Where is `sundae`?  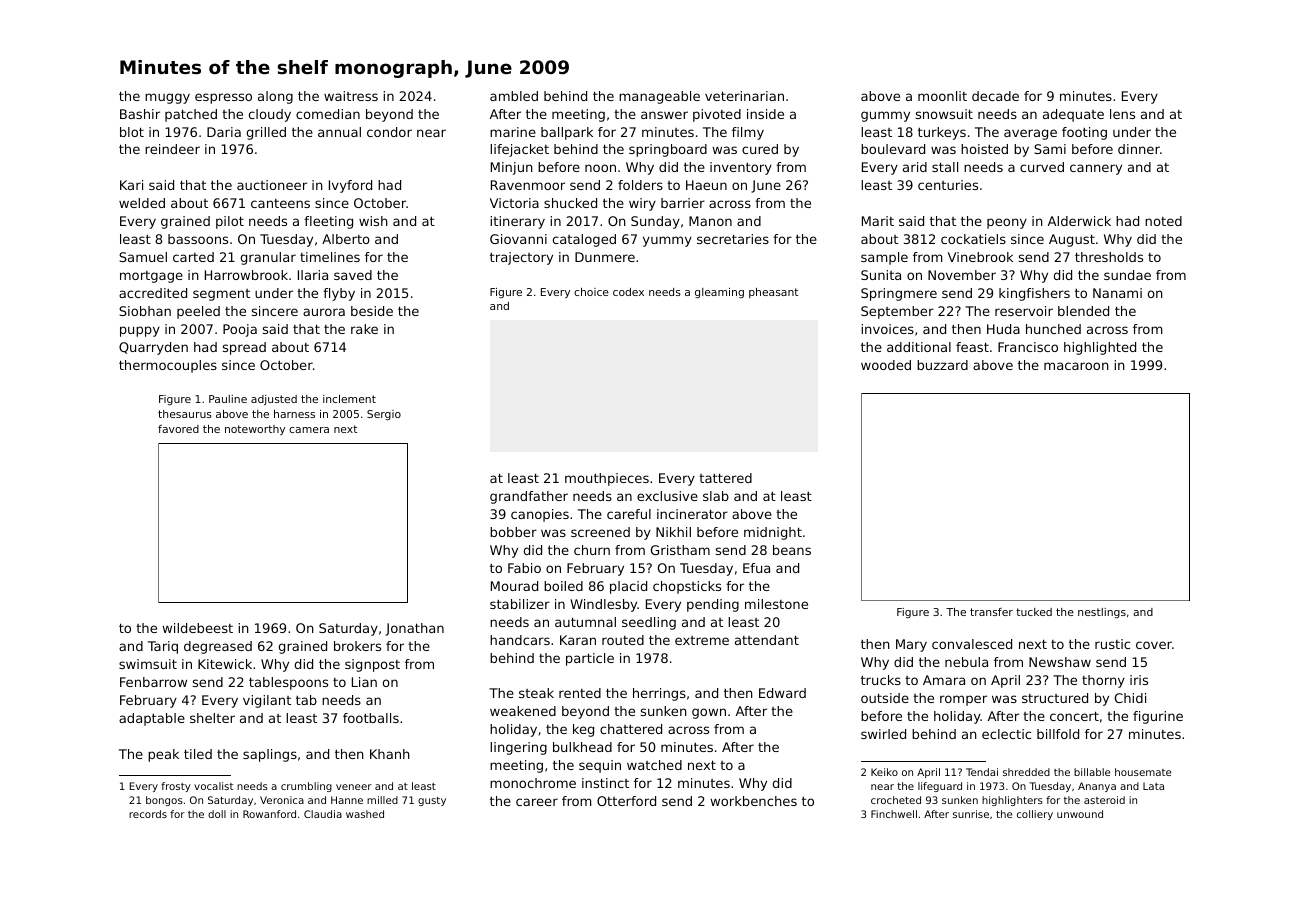 sundae is located at coordinates (1127, 275).
